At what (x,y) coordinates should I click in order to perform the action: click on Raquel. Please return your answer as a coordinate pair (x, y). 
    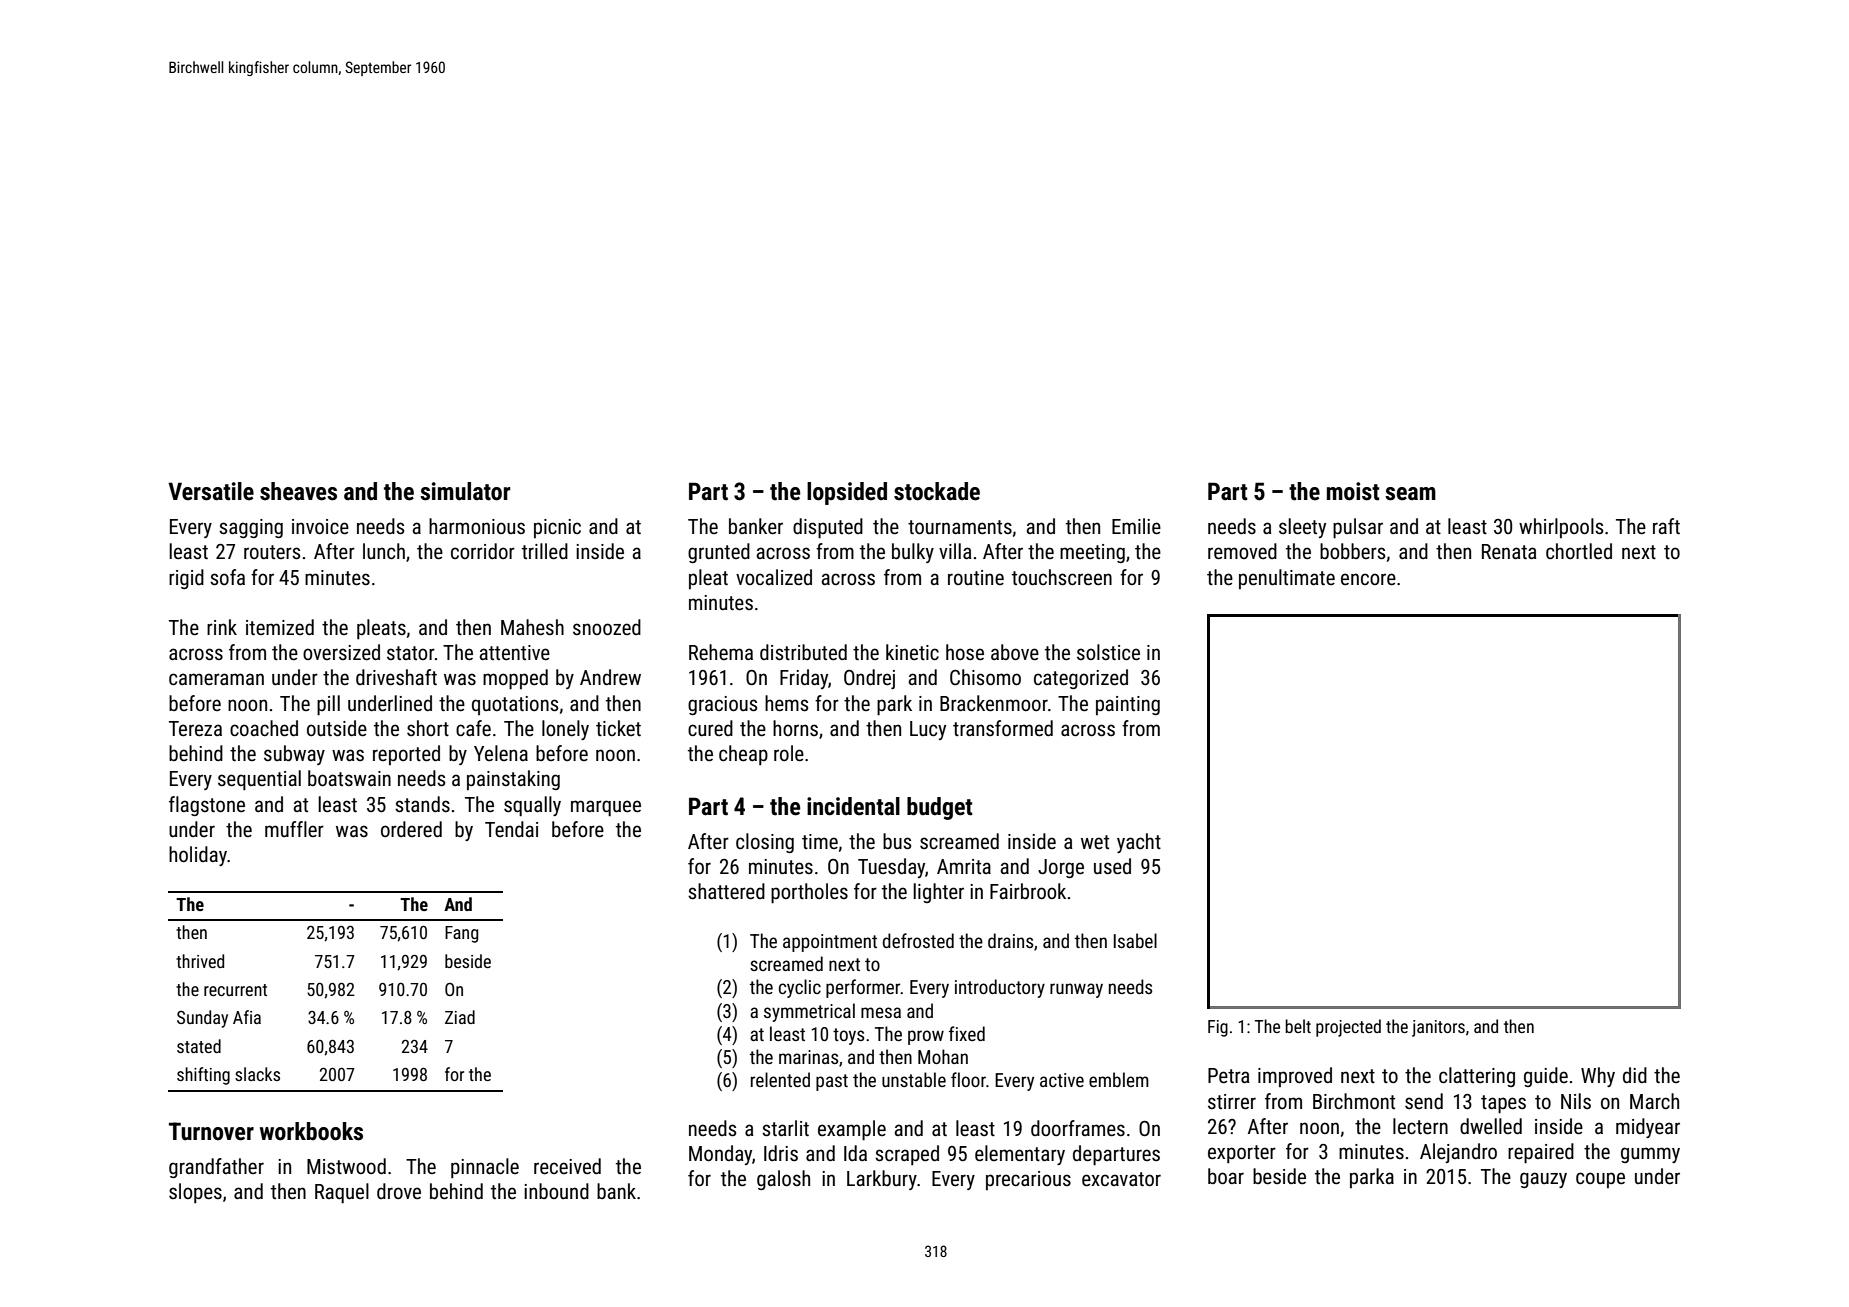
    Looking at the image, I should click on (342, 1193).
